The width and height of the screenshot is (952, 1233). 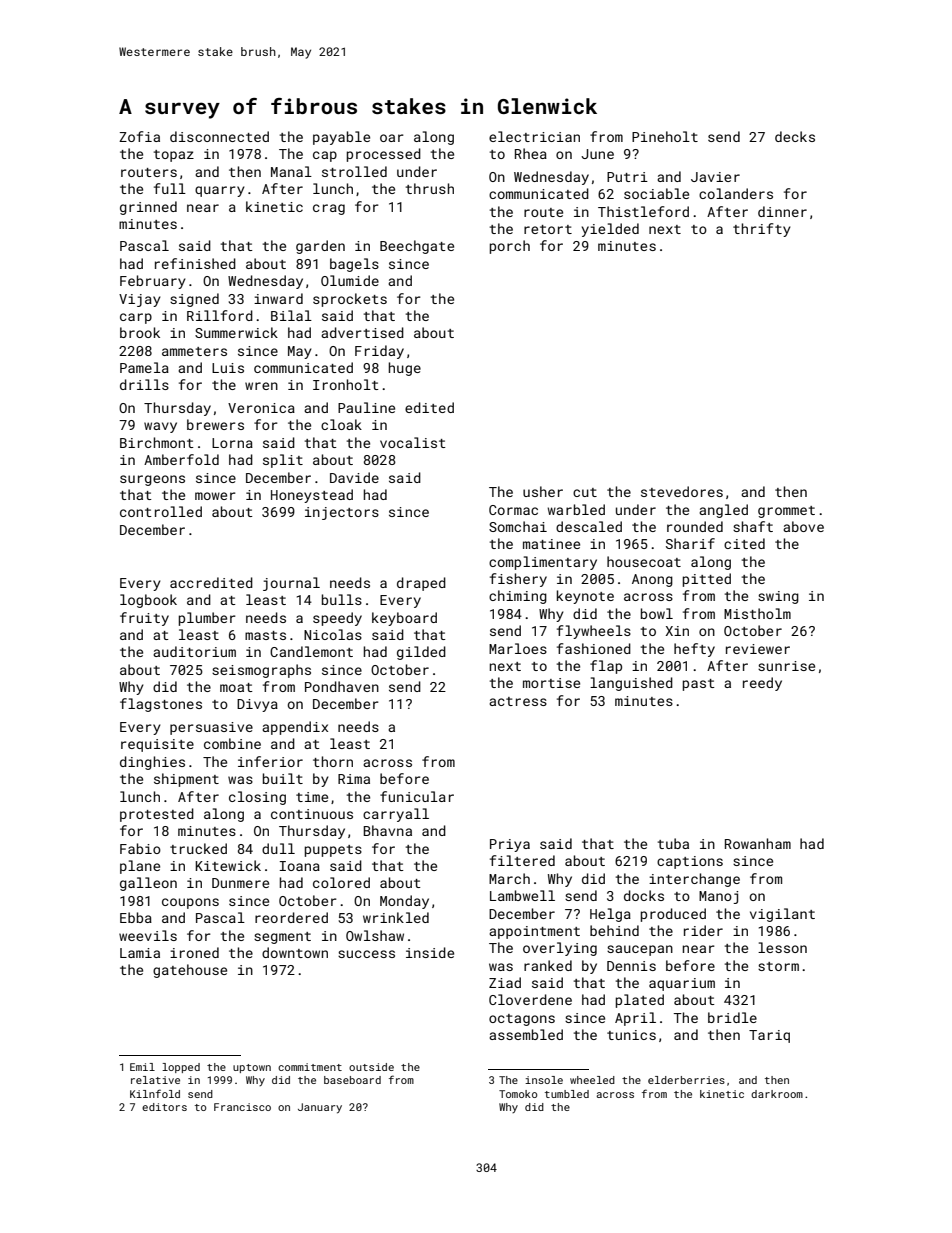 What do you see at coordinates (690, 862) in the screenshot?
I see `captions` at bounding box center [690, 862].
